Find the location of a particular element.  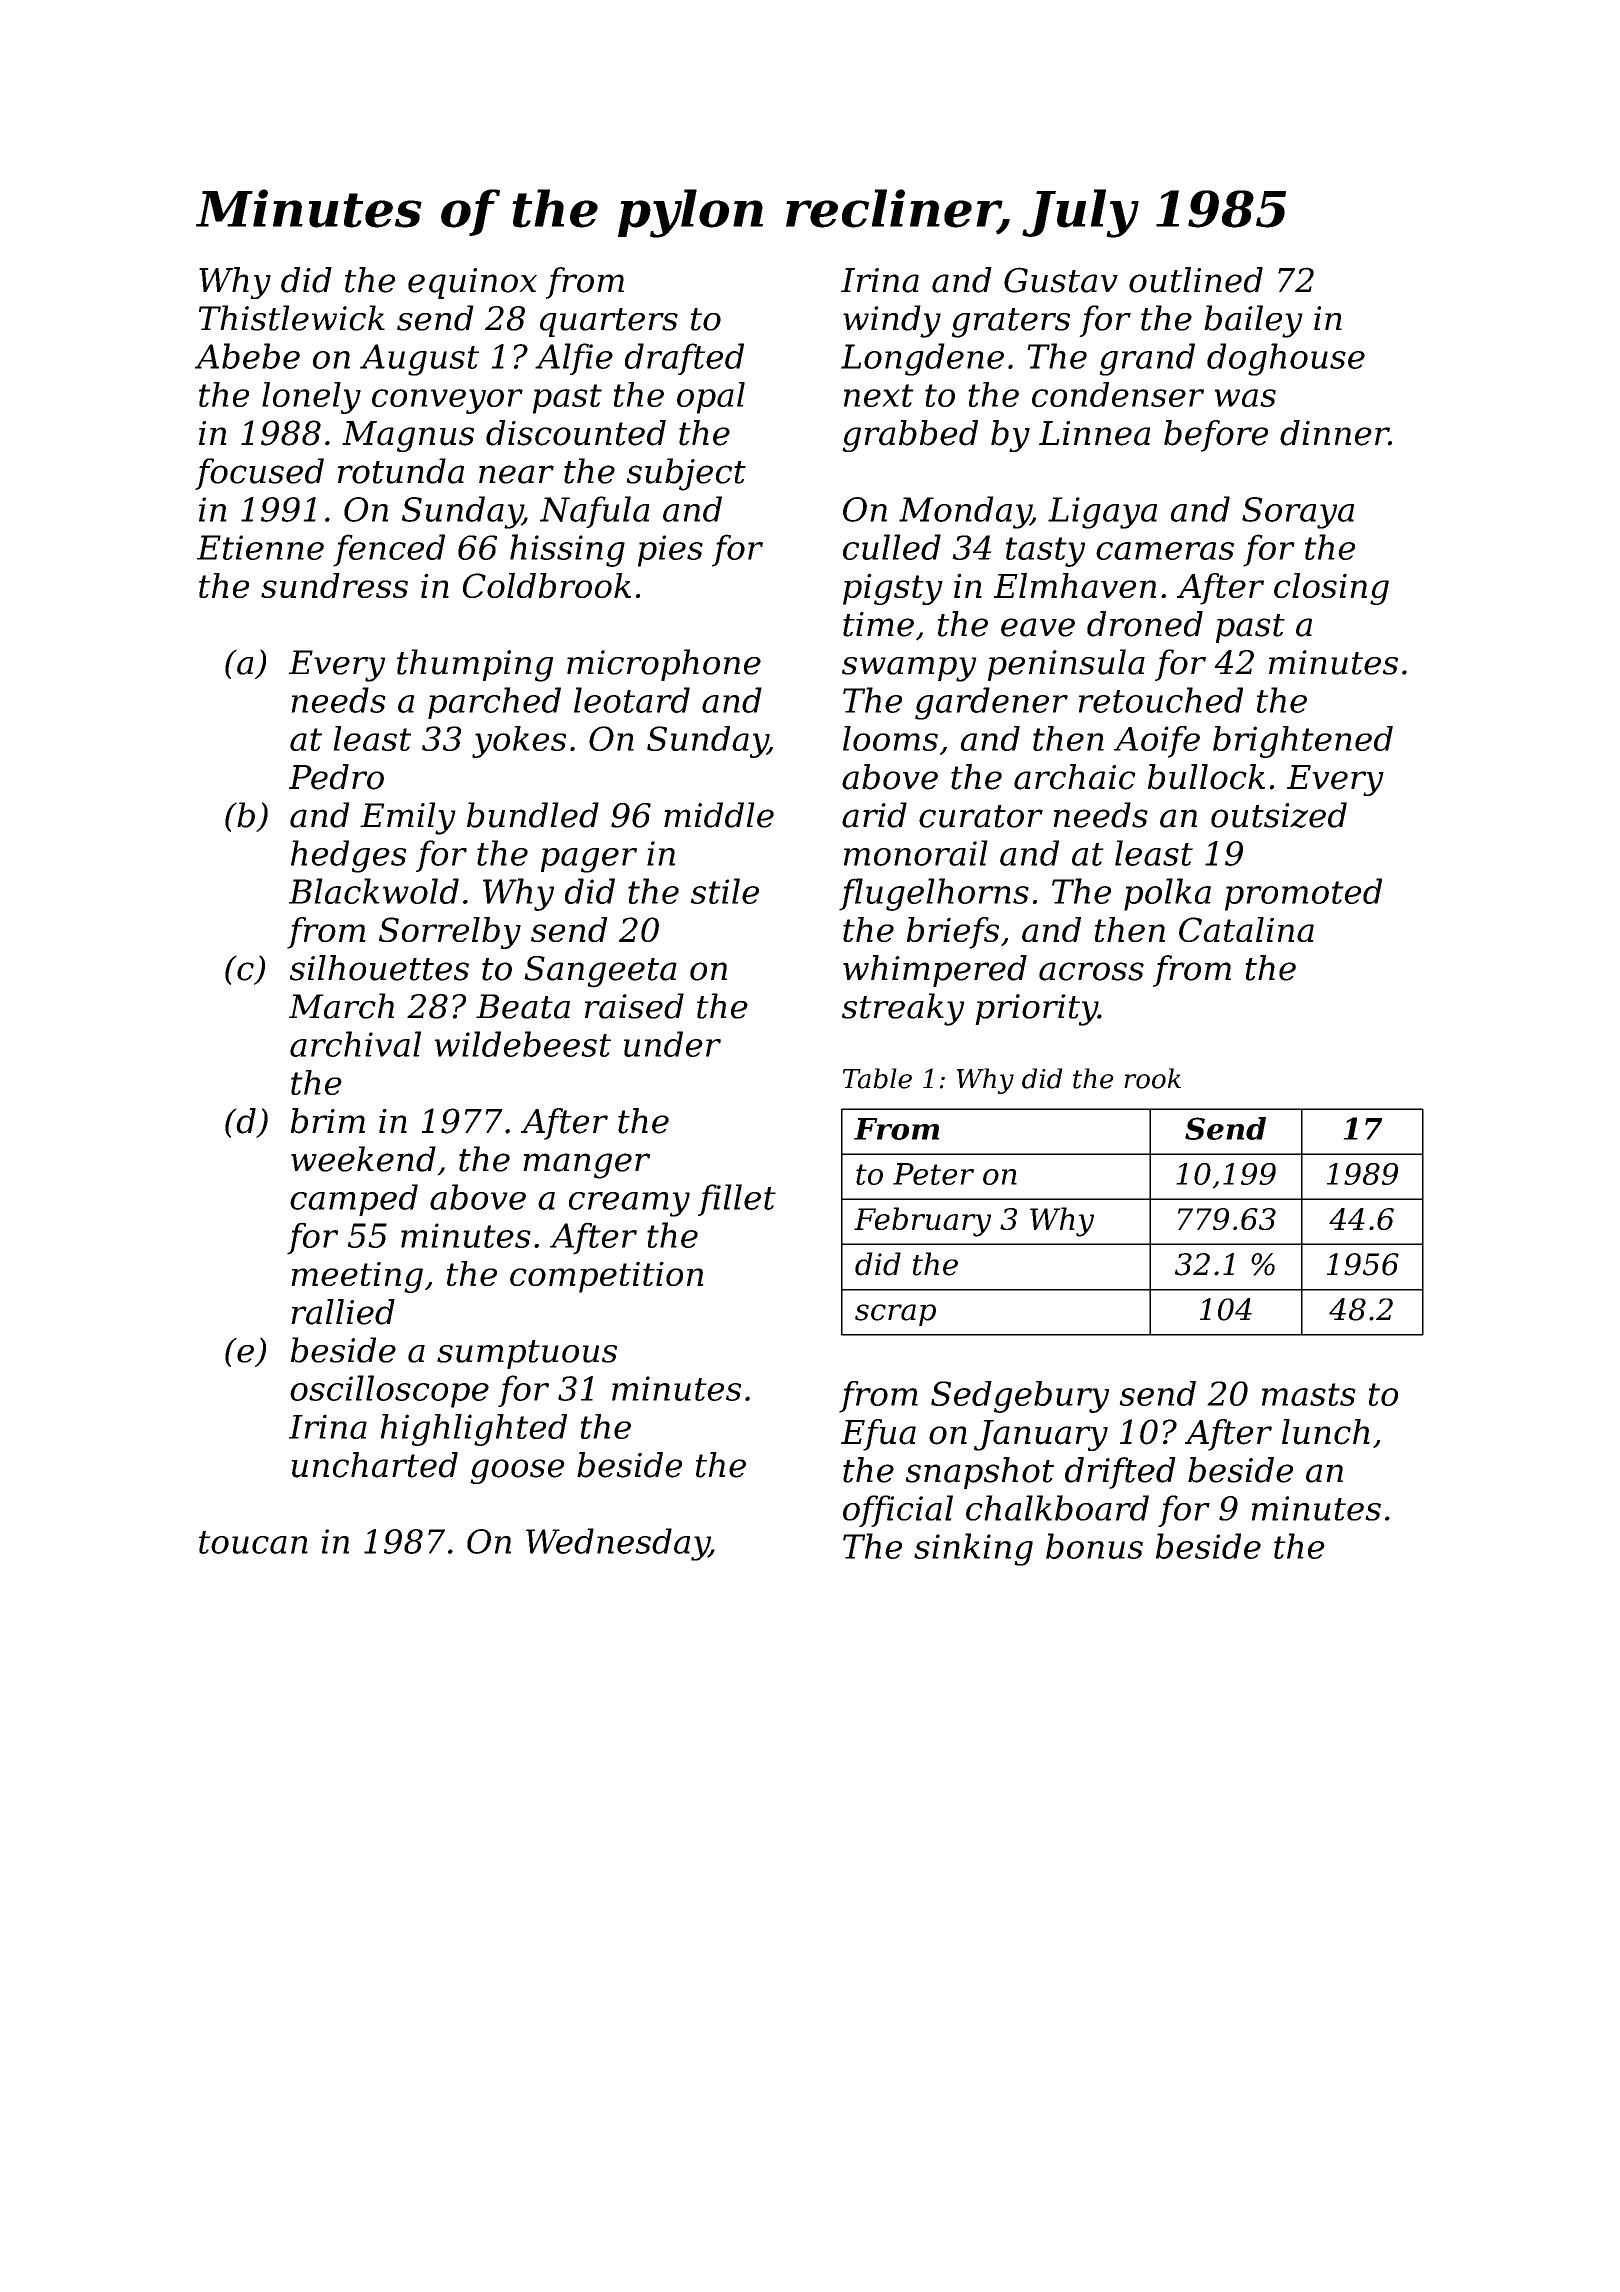

raised is located at coordinates (634, 1006).
